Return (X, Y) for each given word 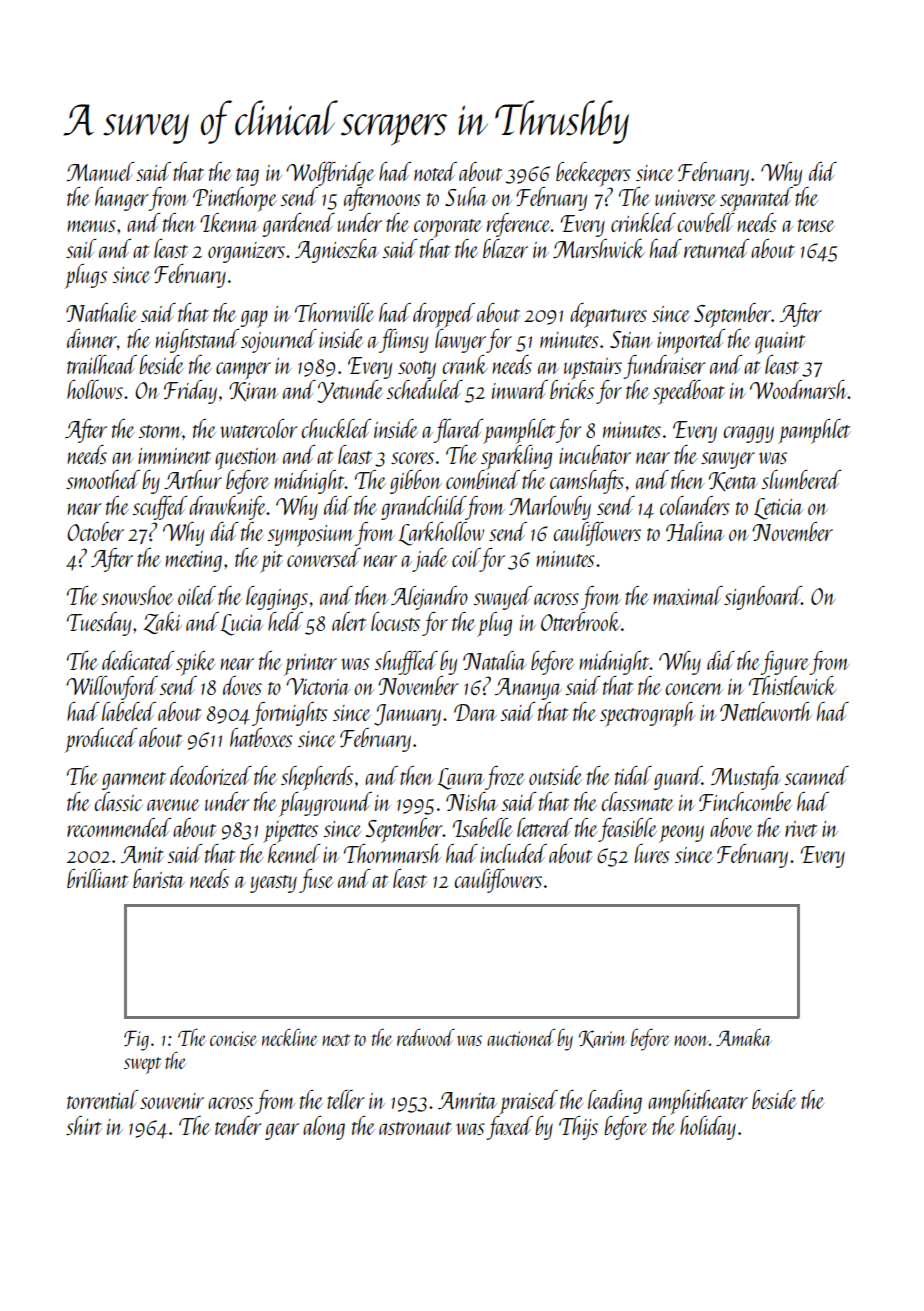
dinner (92, 338)
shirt (84, 1125)
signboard (763, 598)
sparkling (516, 457)
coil (466, 557)
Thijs (578, 1128)
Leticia (779, 509)
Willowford (112, 688)
